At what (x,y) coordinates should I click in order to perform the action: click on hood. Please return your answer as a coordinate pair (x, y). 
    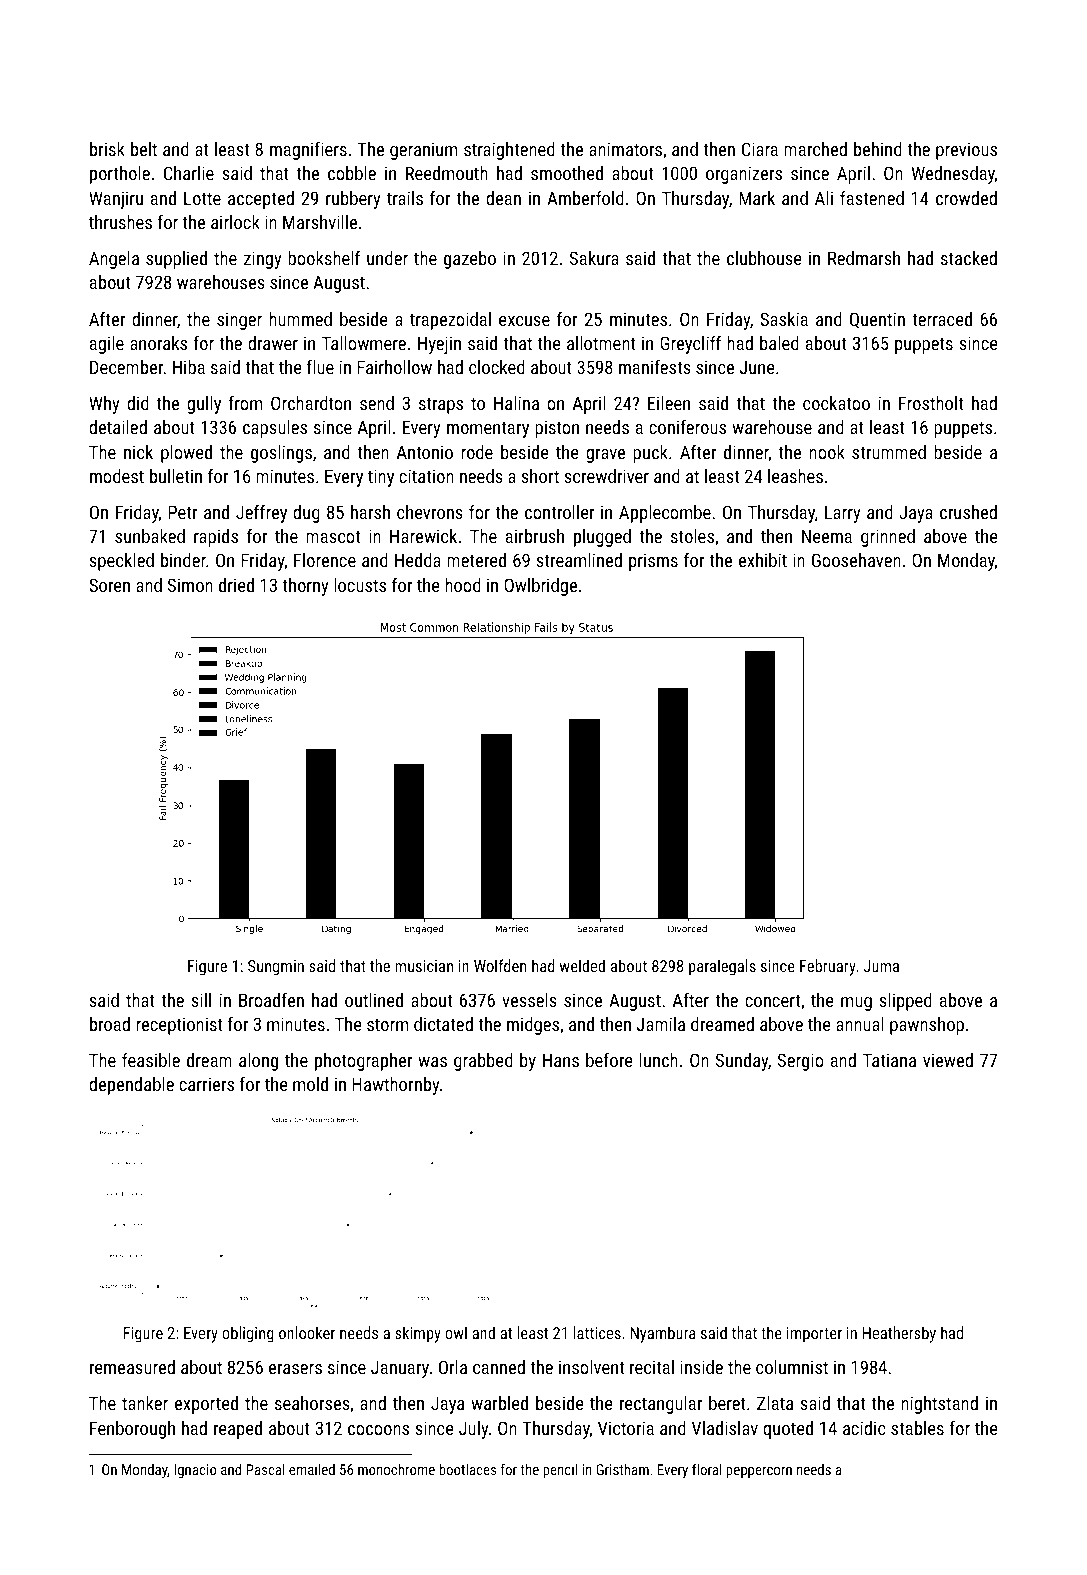
    Looking at the image, I should click on (463, 585).
